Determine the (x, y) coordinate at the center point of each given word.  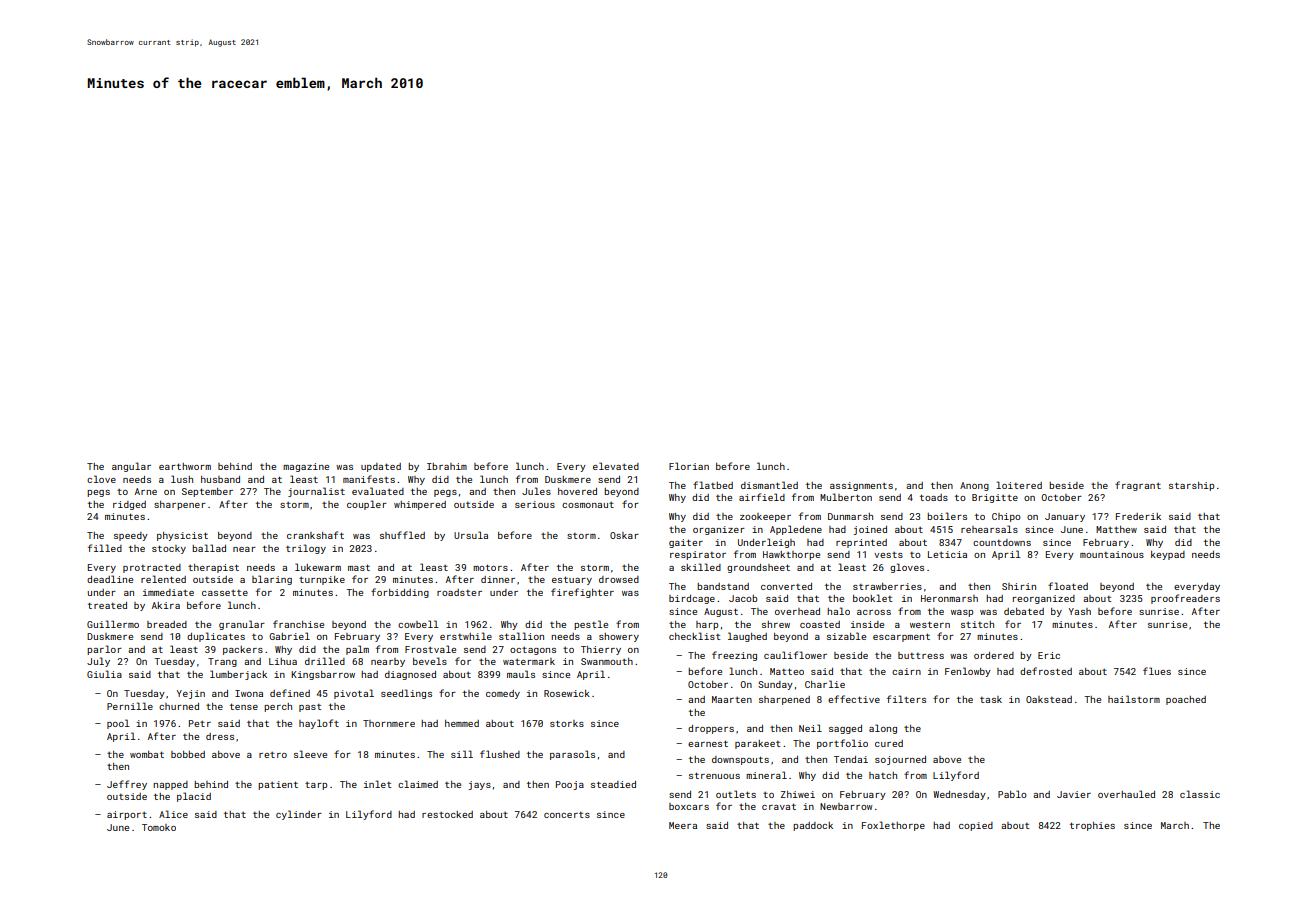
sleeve (310, 754)
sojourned (900, 760)
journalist (316, 492)
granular (242, 625)
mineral (766, 775)
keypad (1168, 555)
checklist (695, 636)
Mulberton (846, 497)
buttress (921, 655)
